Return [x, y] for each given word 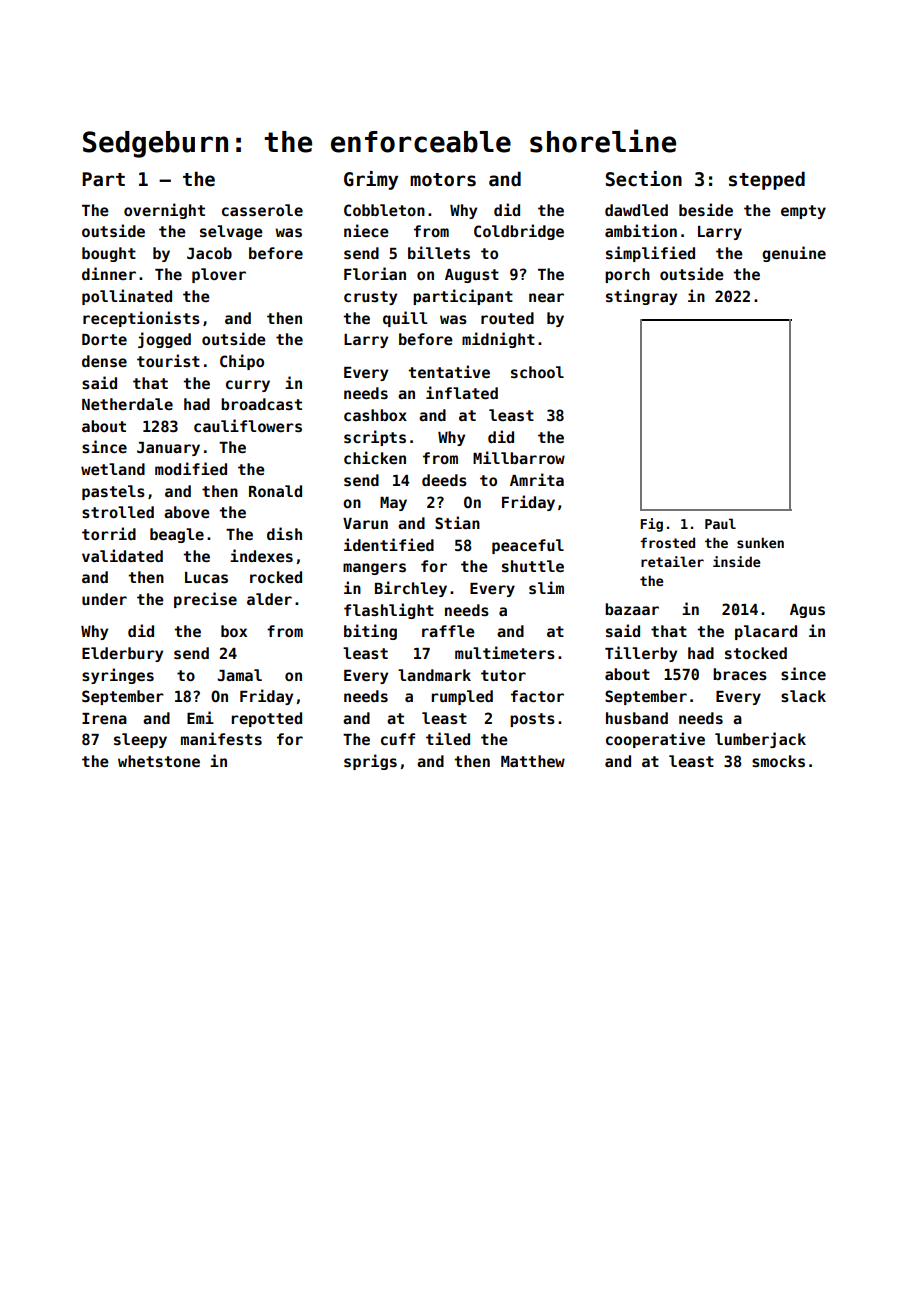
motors [443, 180]
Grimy [371, 180]
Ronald [275, 491]
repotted [266, 719]
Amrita [537, 479]
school [537, 372]
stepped [767, 180]
